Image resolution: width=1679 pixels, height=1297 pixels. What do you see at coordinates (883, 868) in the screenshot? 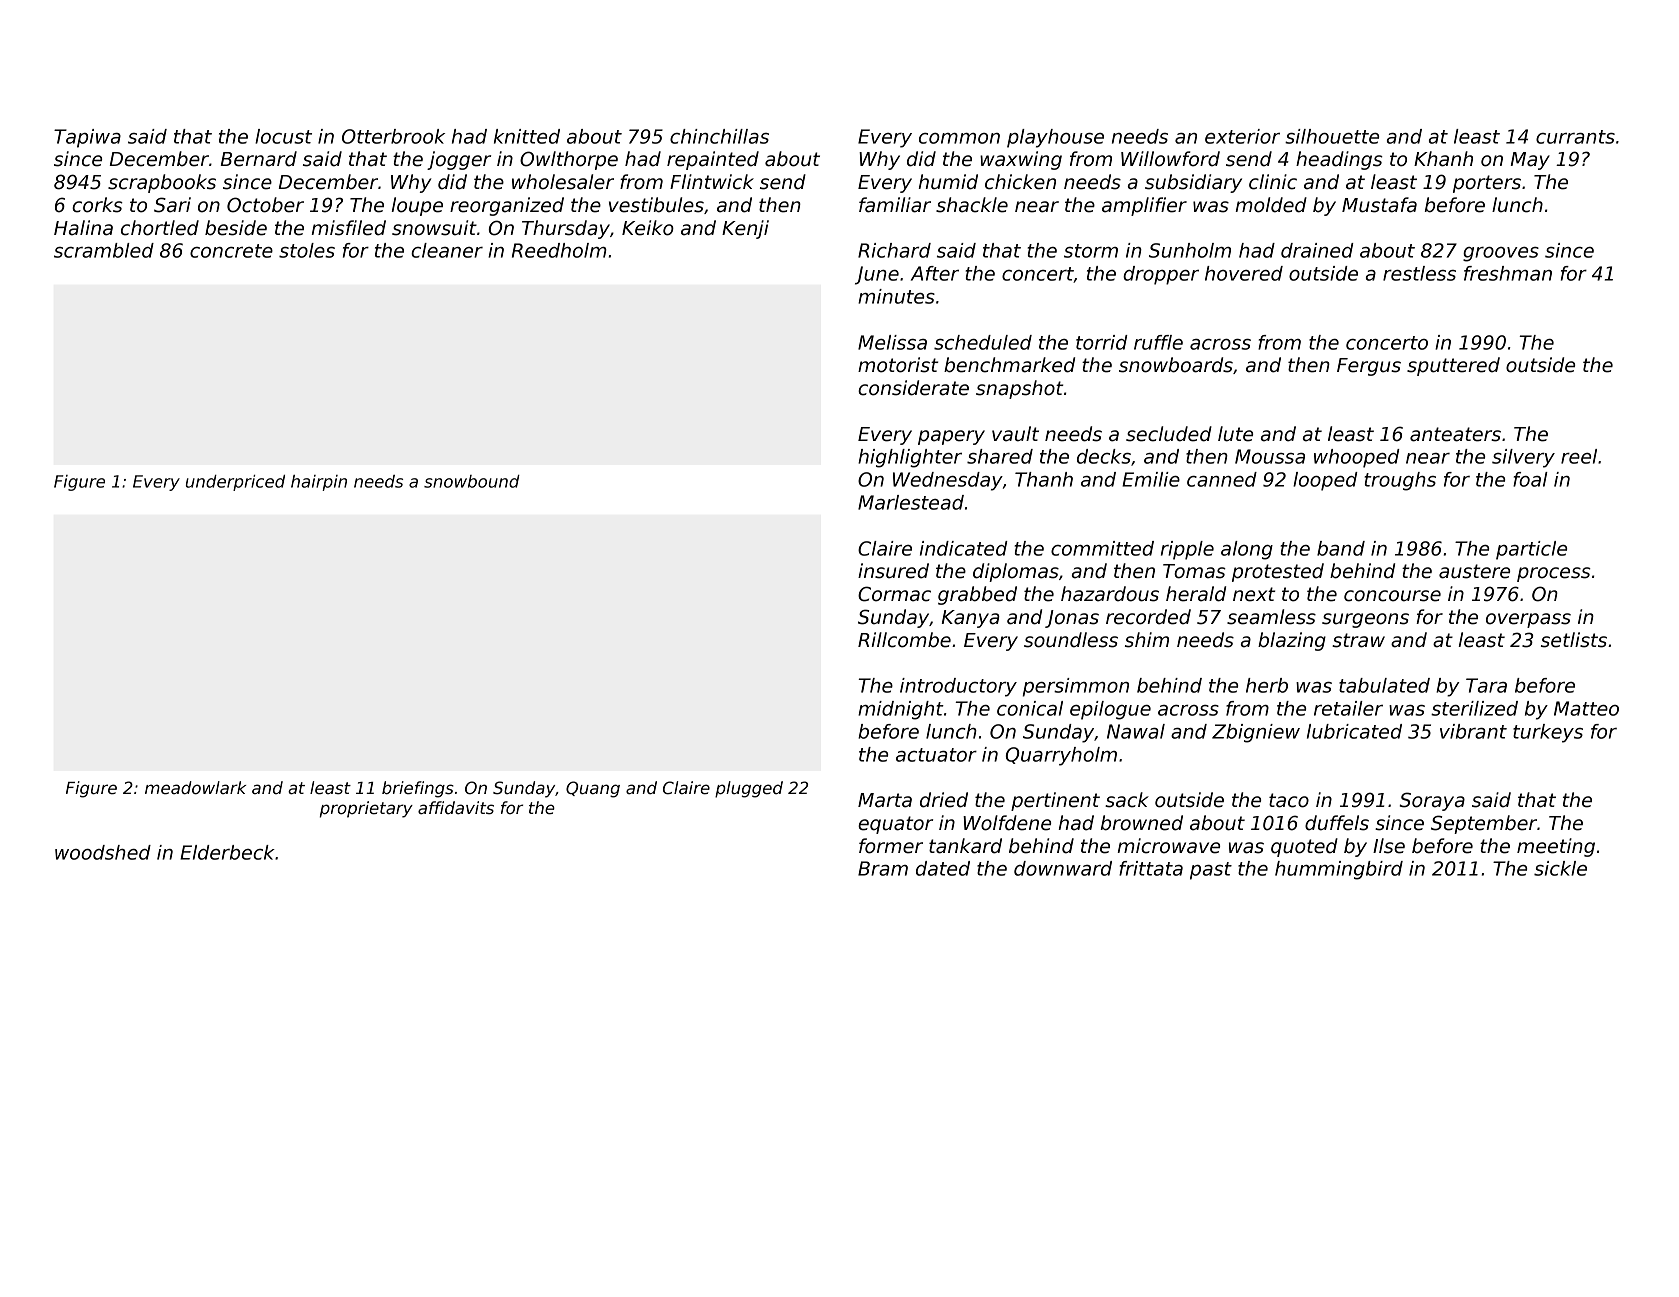
I see `Bram` at bounding box center [883, 868].
